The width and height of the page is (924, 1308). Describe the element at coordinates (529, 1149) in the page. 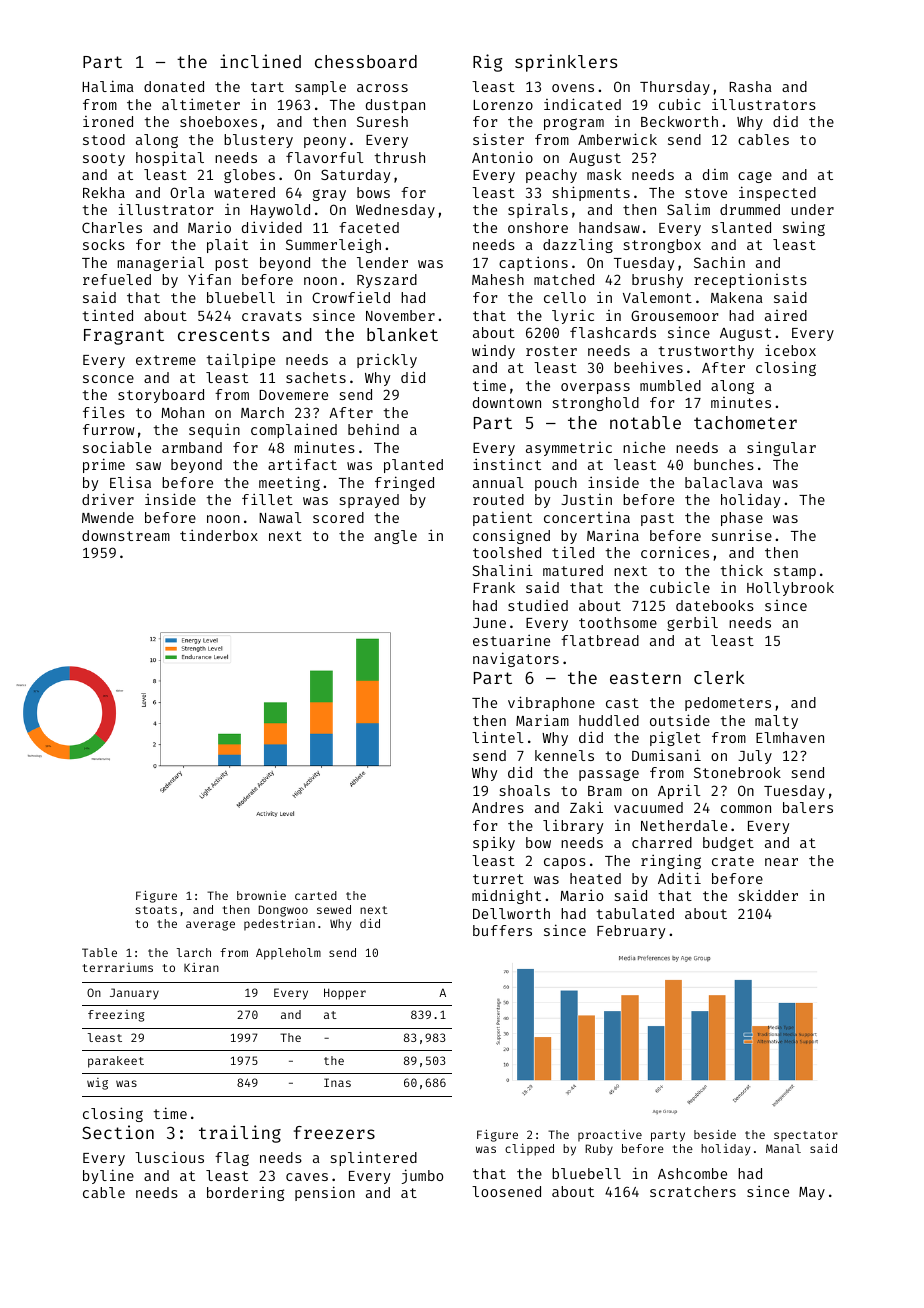

I see `clipped` at that location.
